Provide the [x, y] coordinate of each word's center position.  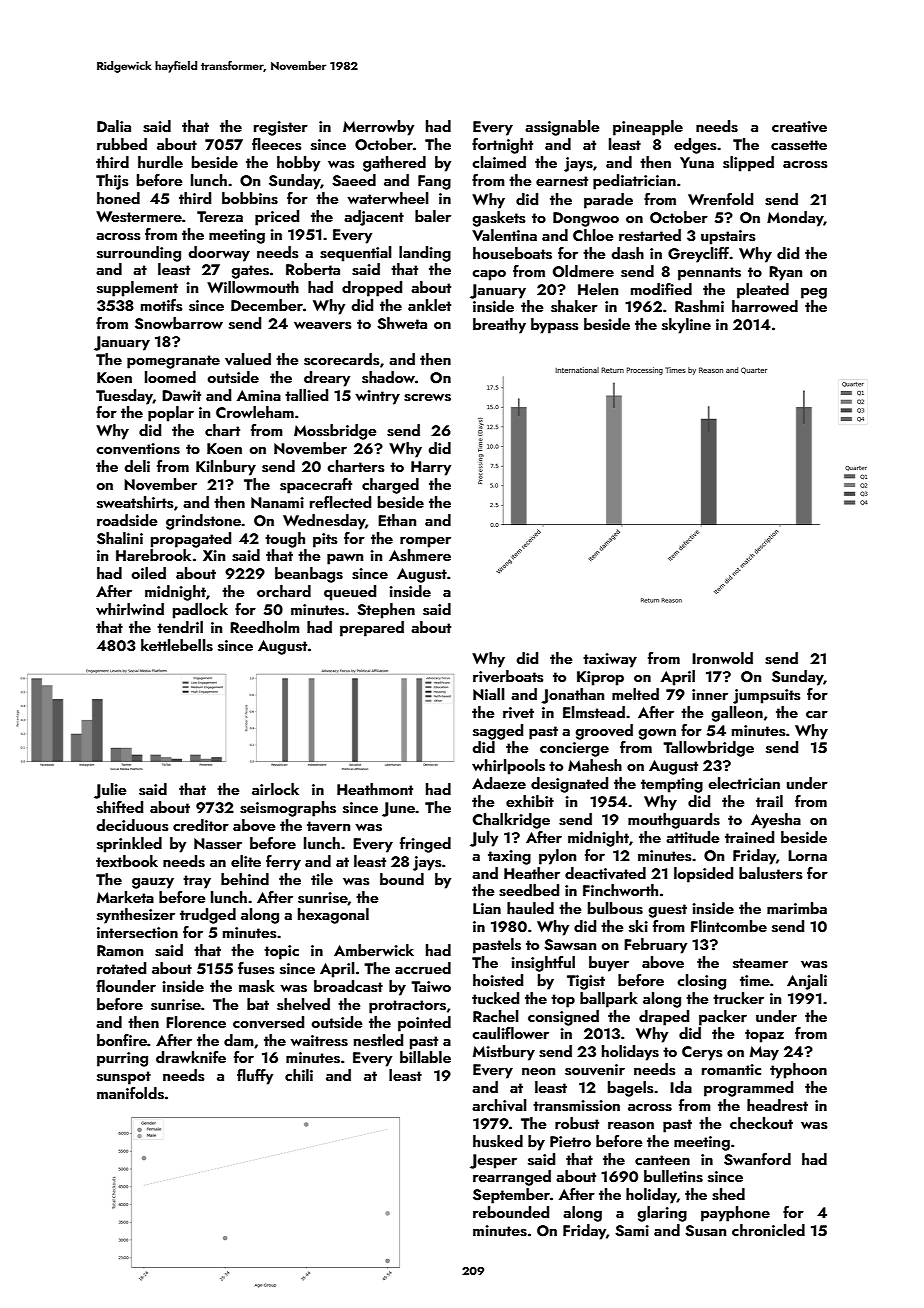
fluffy [255, 1077]
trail [769, 801]
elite [246, 861]
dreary [327, 379]
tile [322, 879]
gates [250, 272]
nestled [378, 1040]
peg [814, 293]
